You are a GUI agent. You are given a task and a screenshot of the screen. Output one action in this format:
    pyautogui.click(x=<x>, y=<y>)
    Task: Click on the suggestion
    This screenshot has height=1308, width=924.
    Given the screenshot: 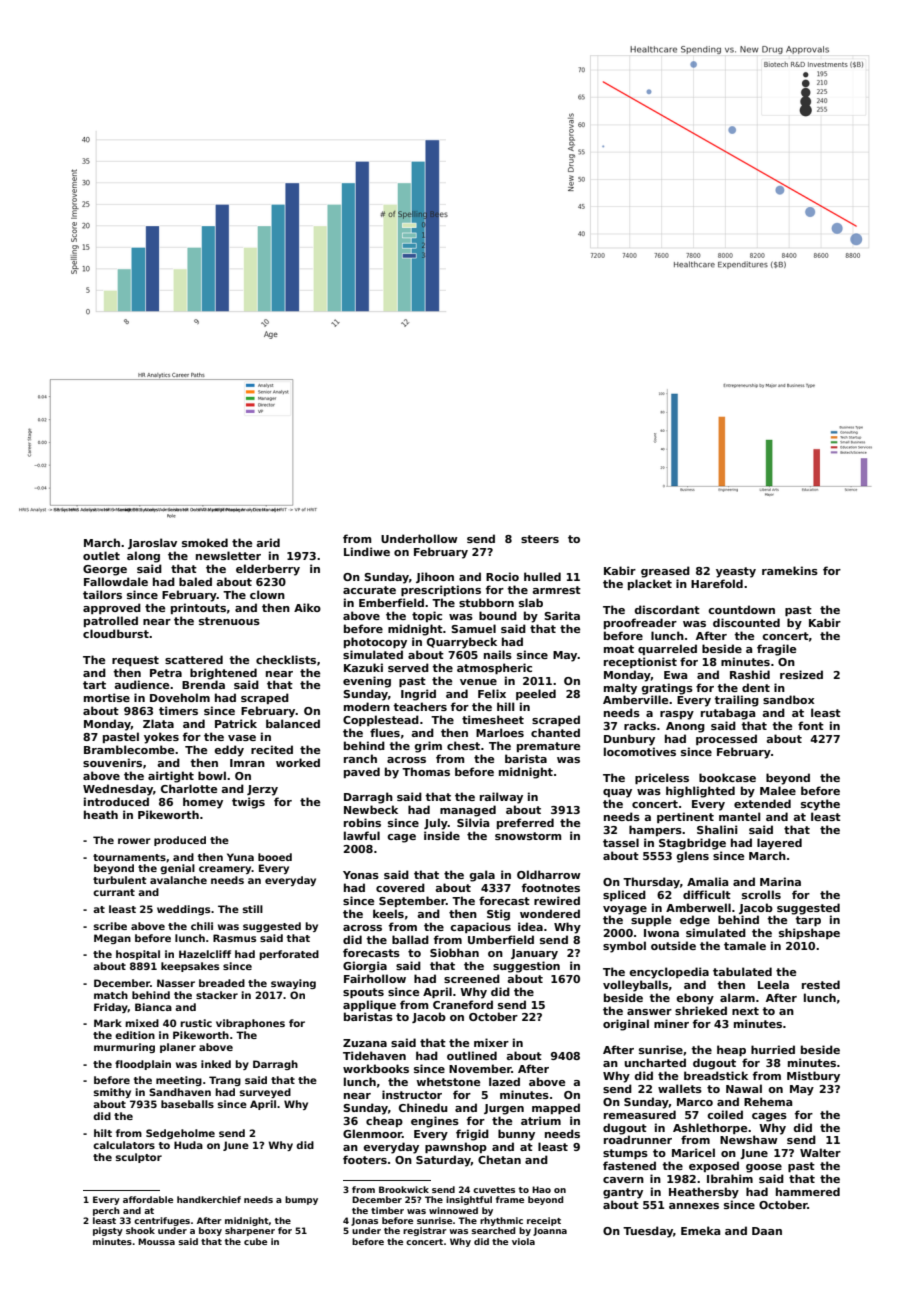 What is the action you would take?
    pyautogui.click(x=526, y=967)
